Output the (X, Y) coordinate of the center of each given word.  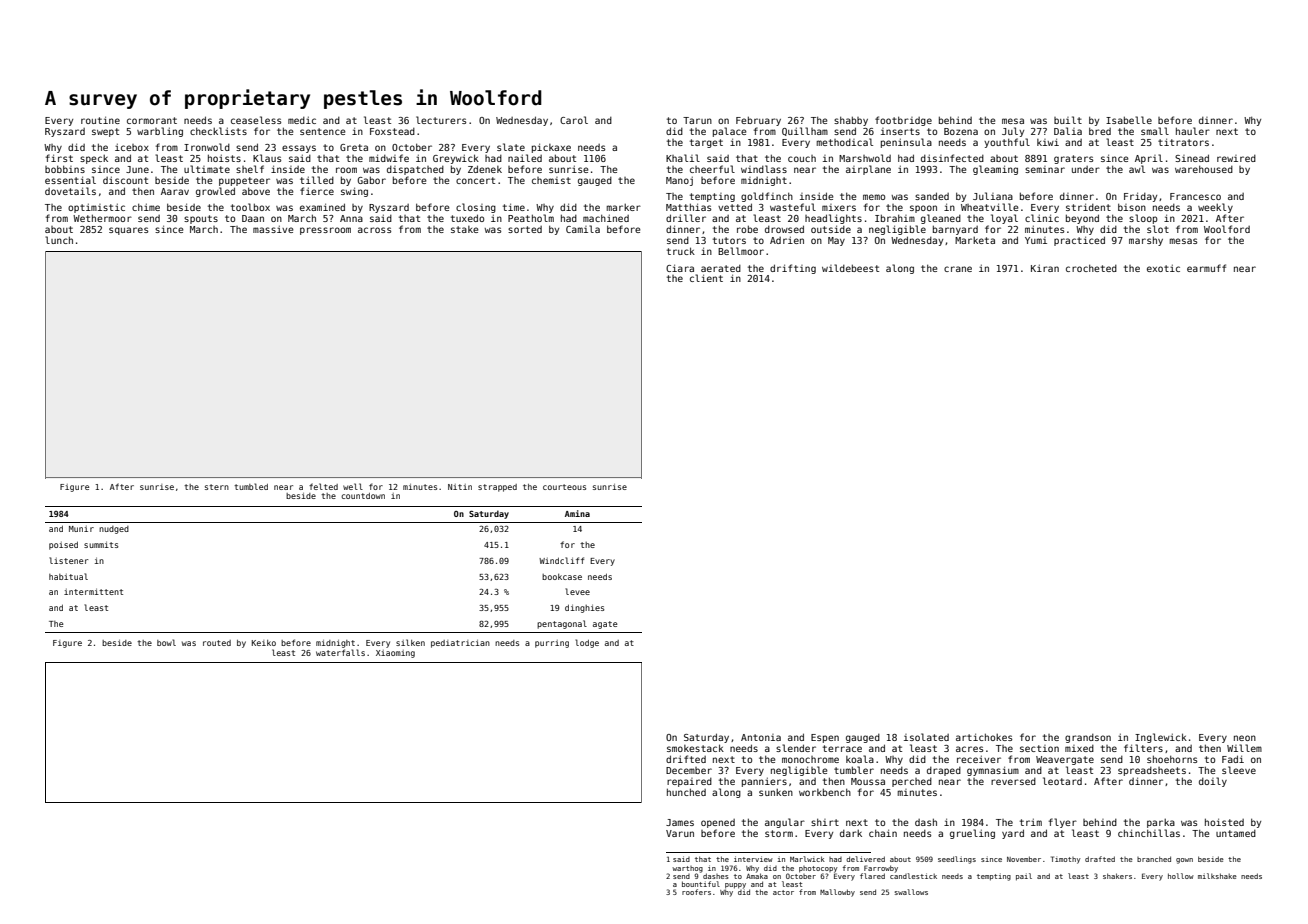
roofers (696, 892)
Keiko (264, 643)
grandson (1088, 738)
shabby (851, 121)
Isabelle (1129, 120)
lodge (587, 643)
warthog (687, 869)
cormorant (152, 120)
